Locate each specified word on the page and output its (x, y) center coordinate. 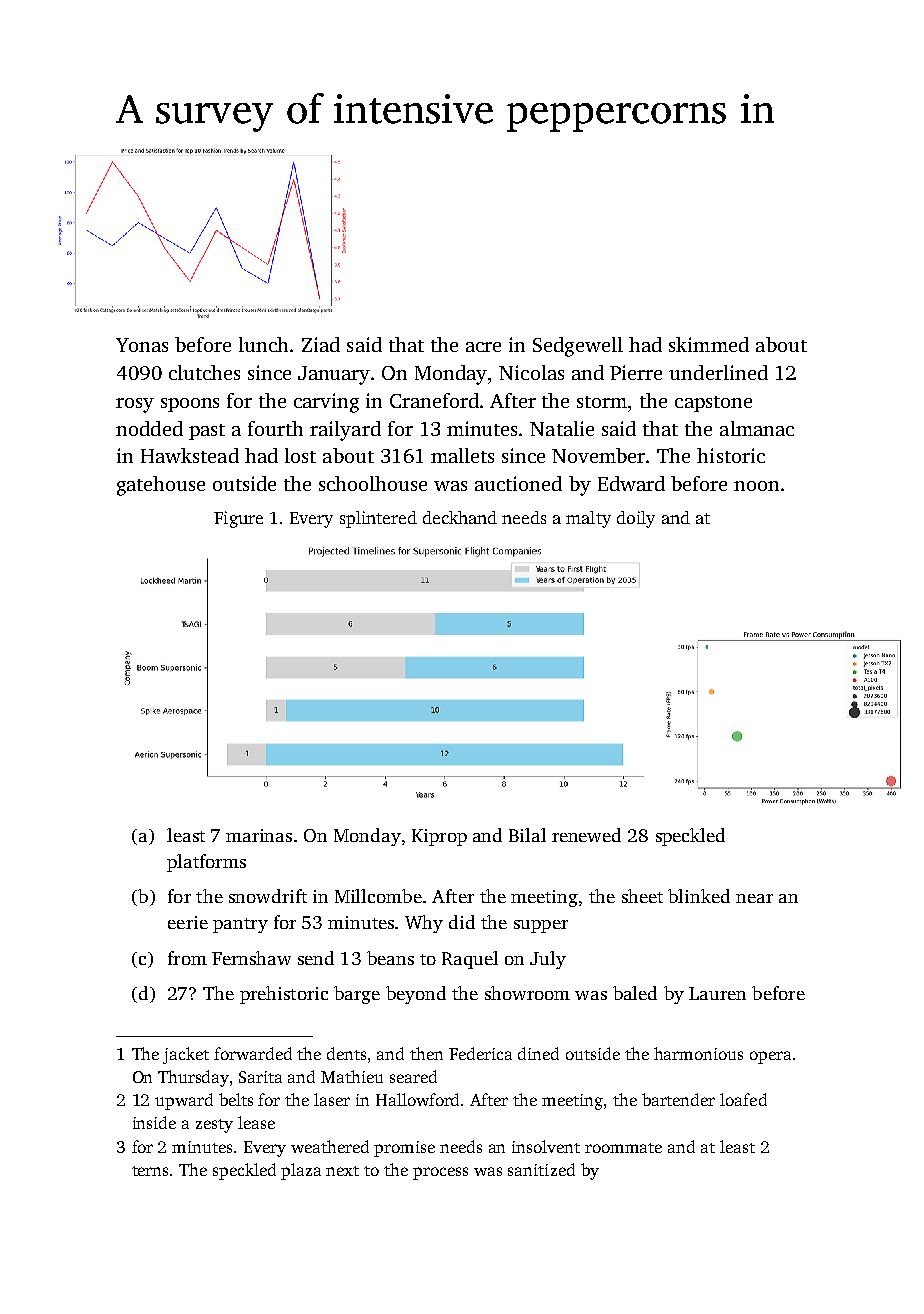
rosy (135, 405)
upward (184, 1101)
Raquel (470, 960)
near (754, 898)
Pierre (636, 372)
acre (483, 347)
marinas (259, 835)
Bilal (527, 835)
